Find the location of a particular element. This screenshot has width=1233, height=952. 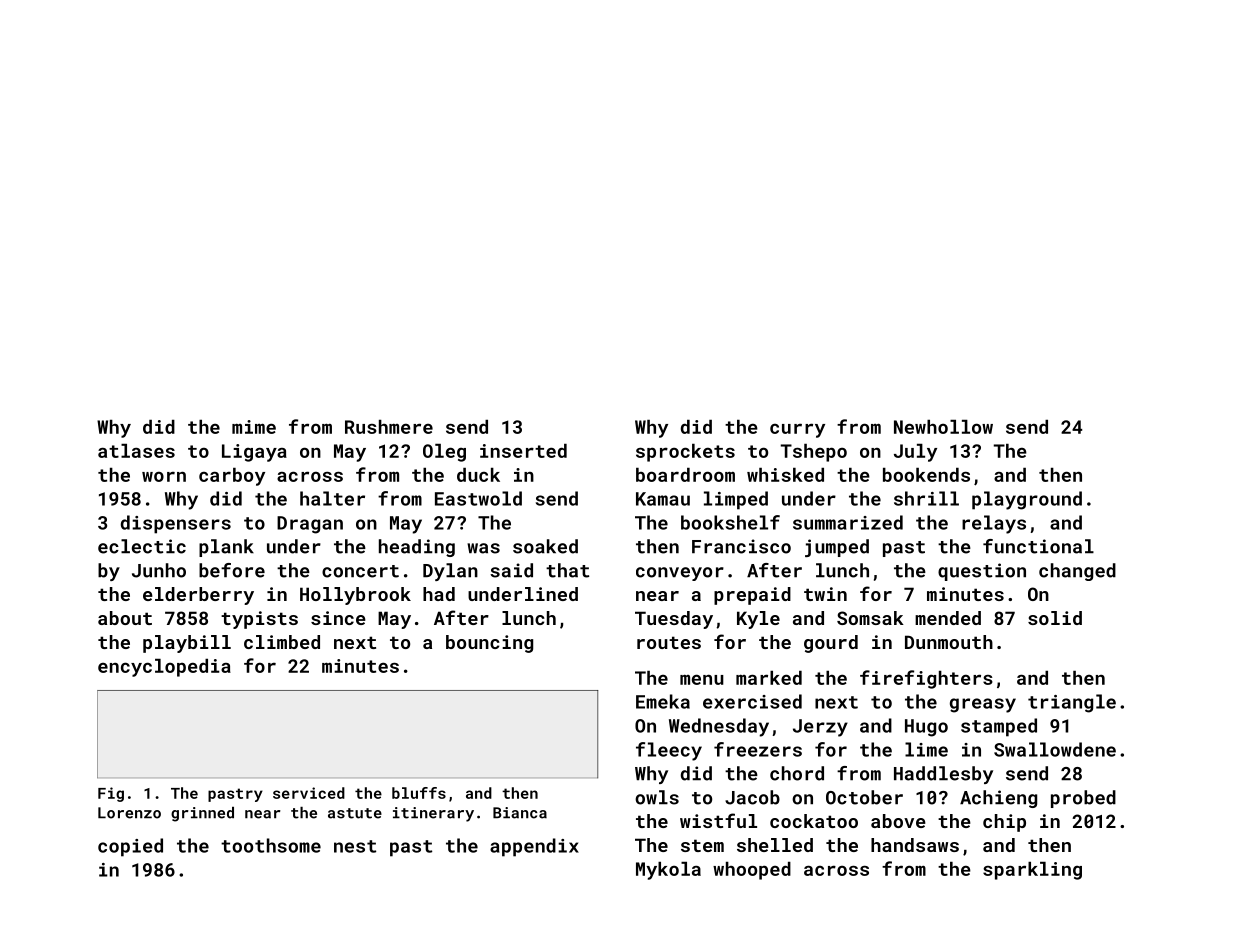

functional is located at coordinates (1038, 546).
